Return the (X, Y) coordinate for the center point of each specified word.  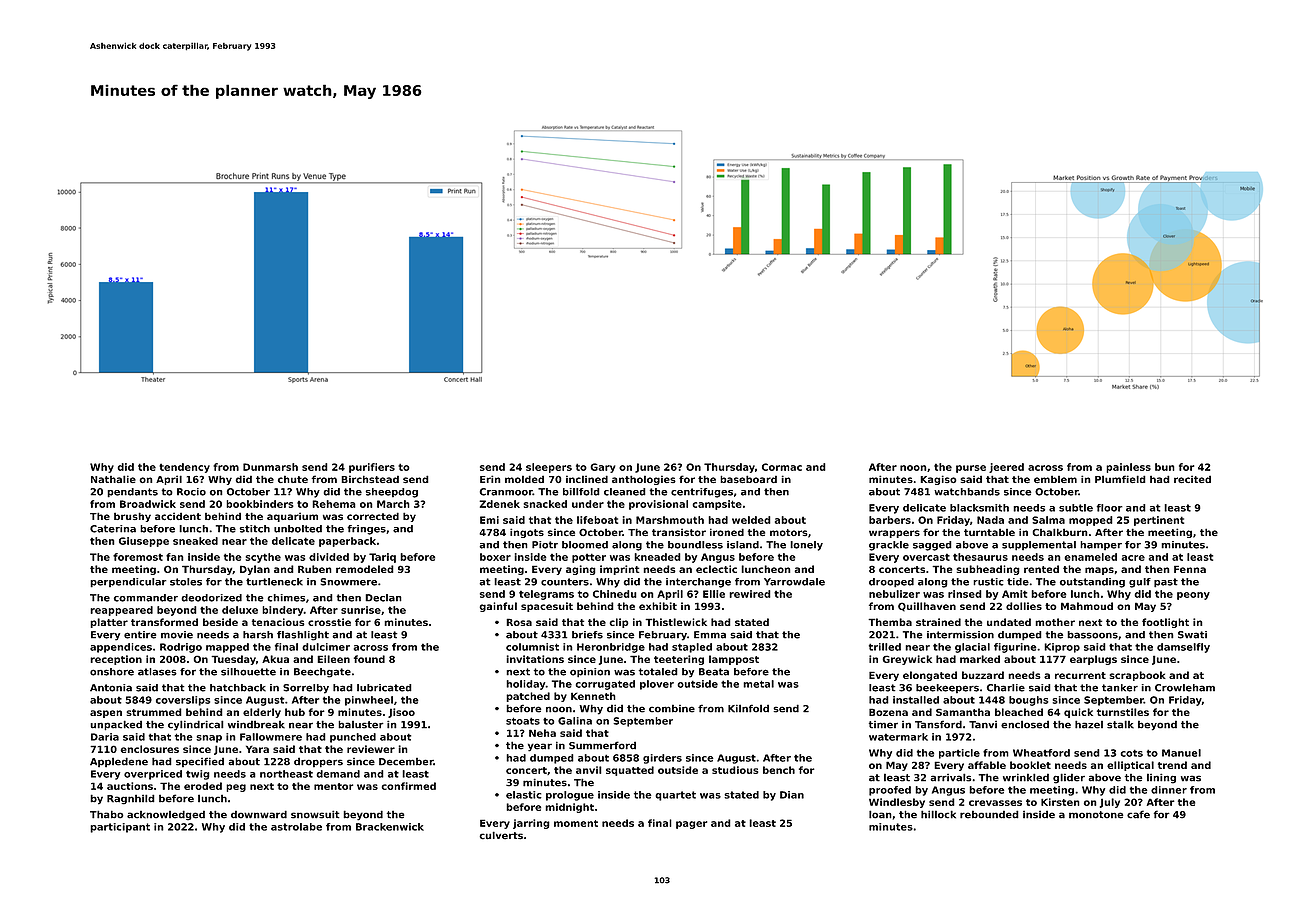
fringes (366, 530)
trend (1172, 765)
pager (691, 825)
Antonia (111, 688)
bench (779, 770)
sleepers (549, 468)
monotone (1096, 815)
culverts (501, 835)
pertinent (1159, 521)
